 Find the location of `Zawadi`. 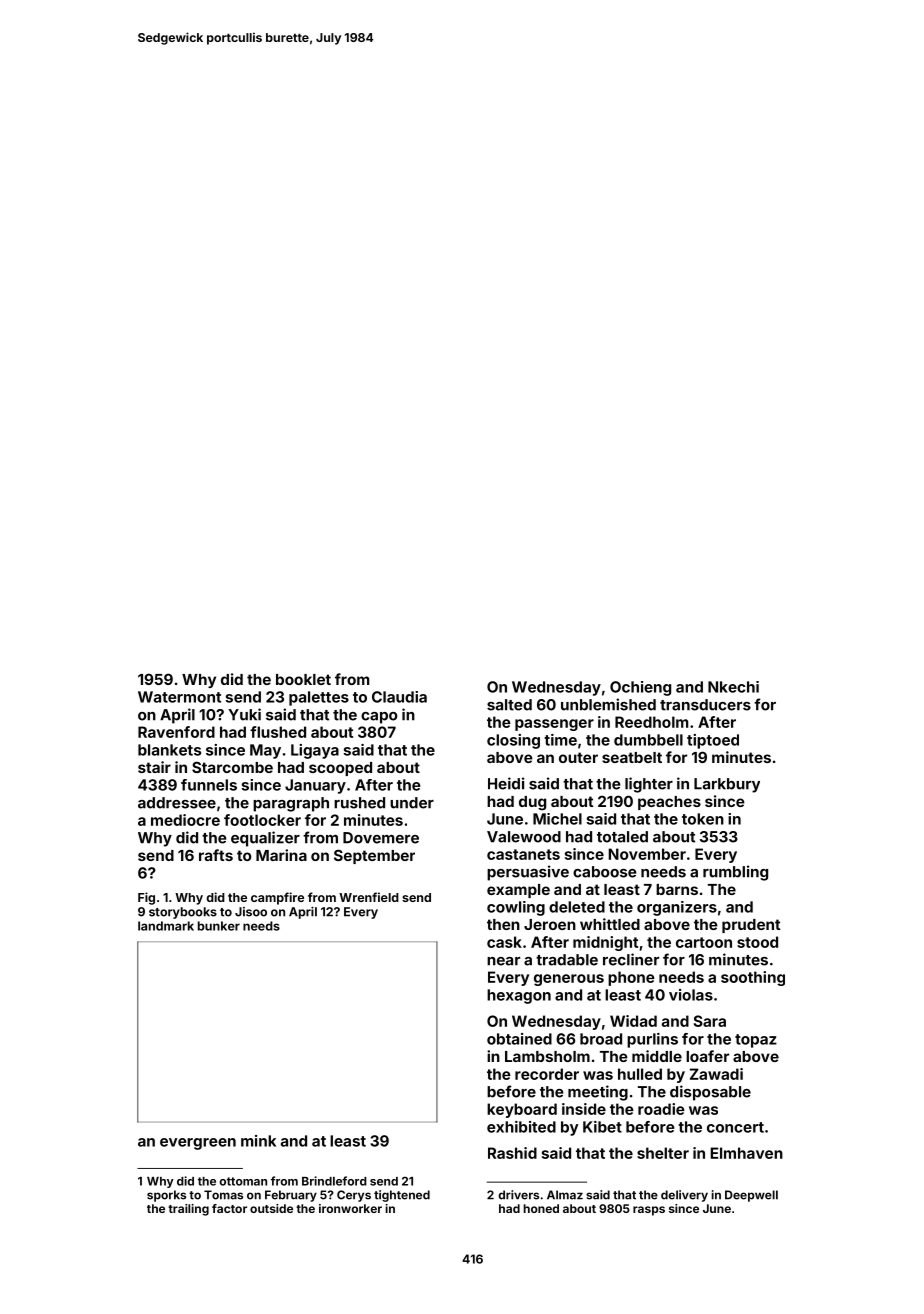

Zawadi is located at coordinates (716, 1074).
